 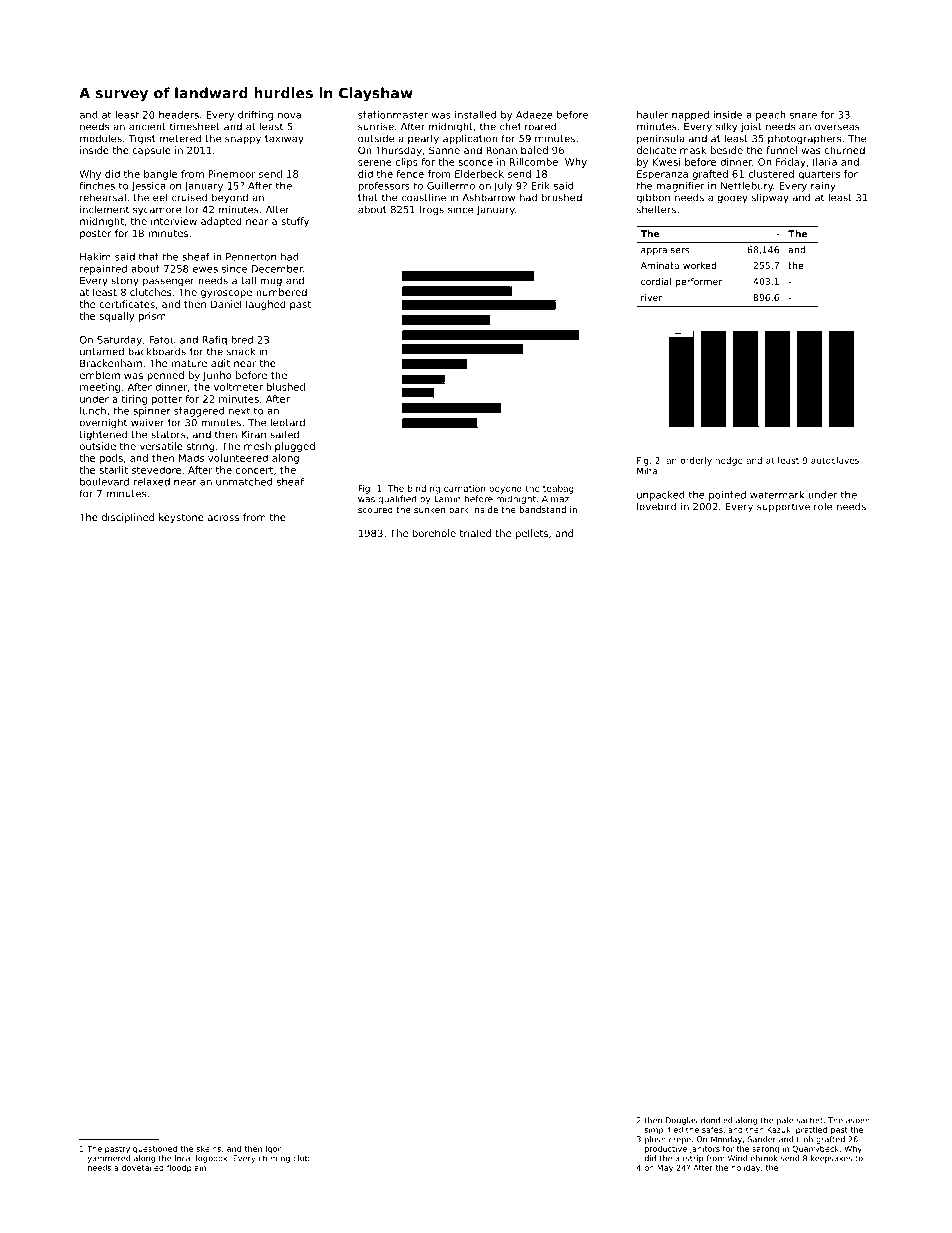 What do you see at coordinates (475, 533) in the document?
I see `trialed` at bounding box center [475, 533].
